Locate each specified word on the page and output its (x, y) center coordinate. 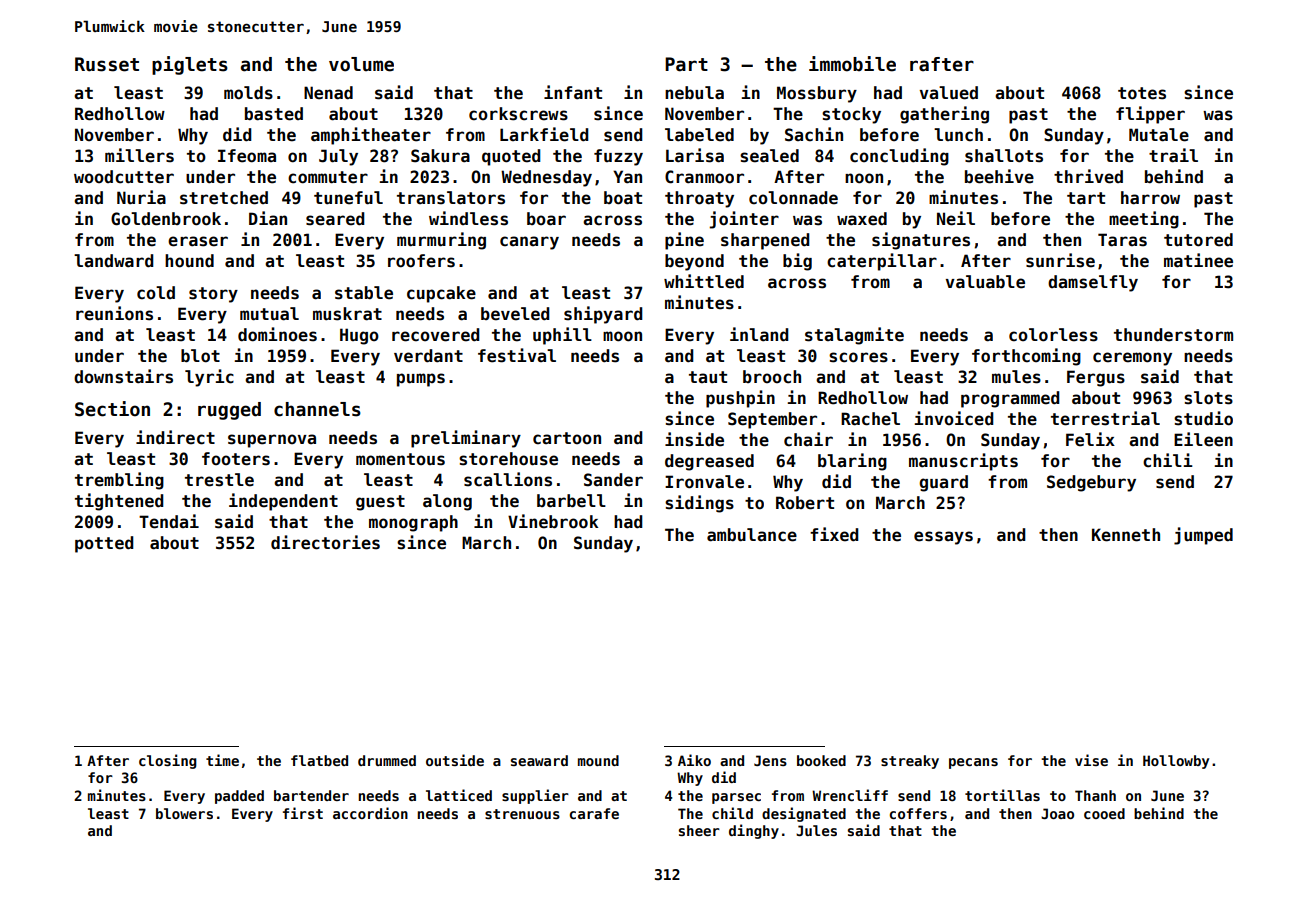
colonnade (793, 198)
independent (283, 502)
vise (1091, 760)
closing (168, 761)
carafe (594, 813)
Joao (1057, 813)
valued (949, 93)
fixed (834, 534)
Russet (107, 64)
